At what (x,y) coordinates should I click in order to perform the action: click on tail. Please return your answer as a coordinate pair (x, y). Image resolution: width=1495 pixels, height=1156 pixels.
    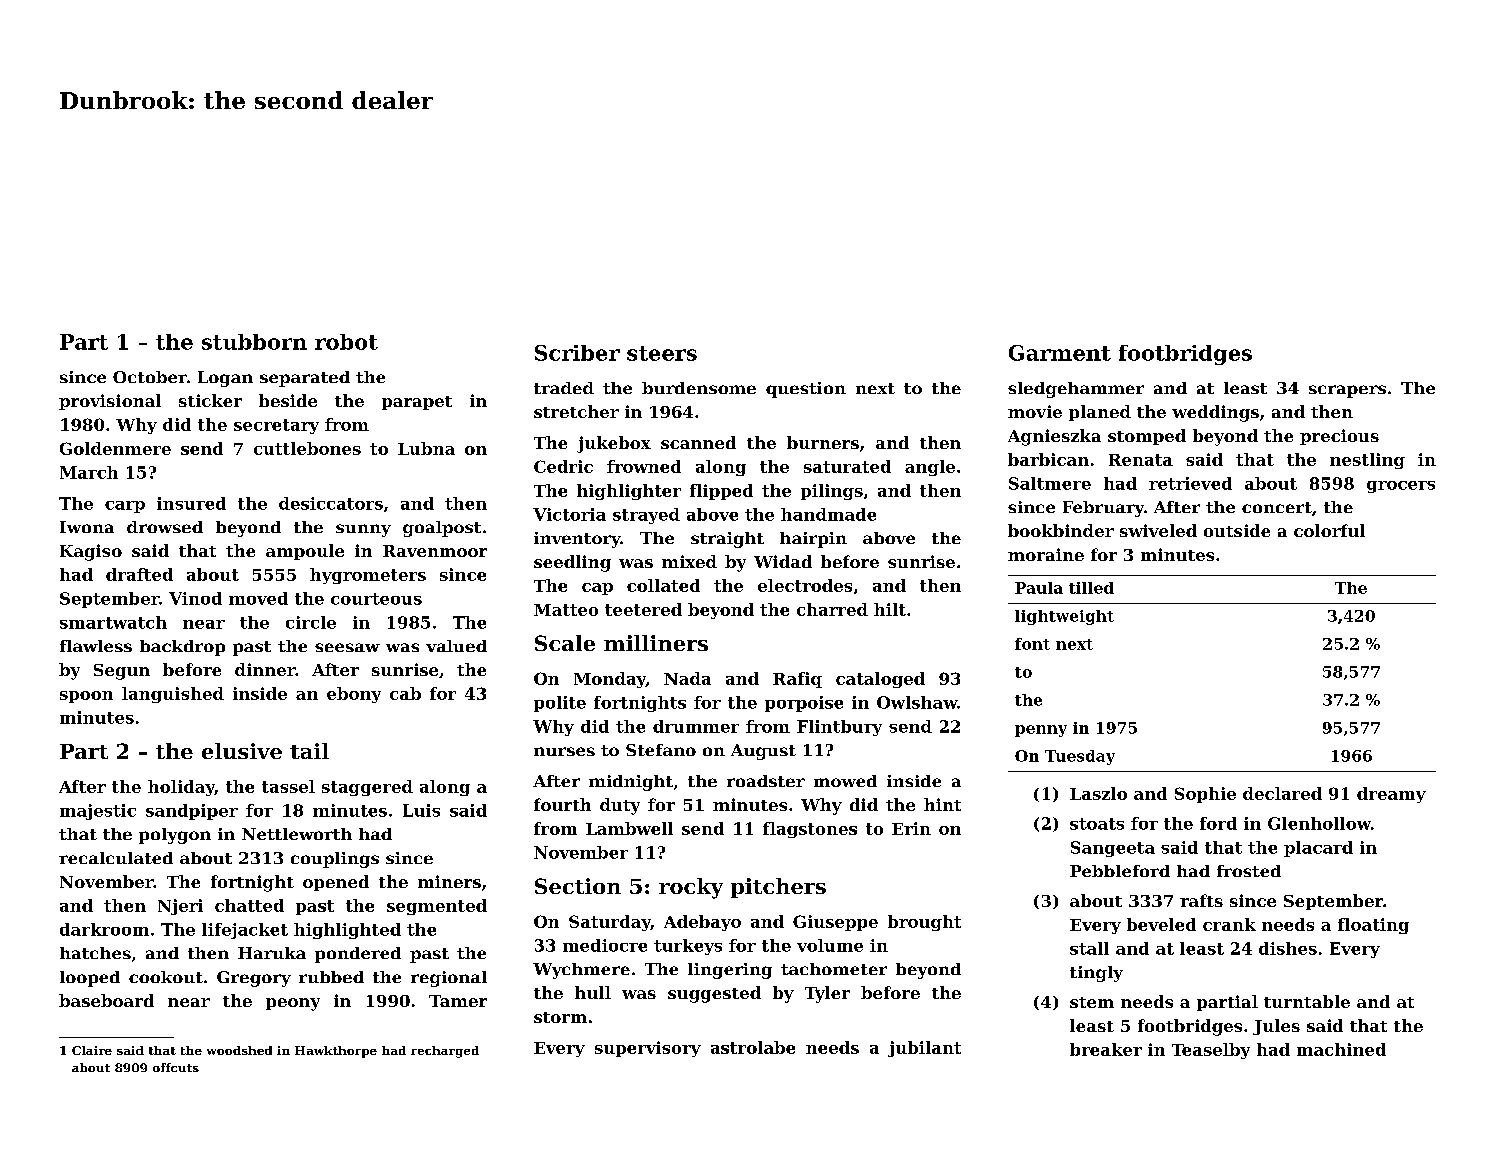
    Looking at the image, I should click on (309, 751).
